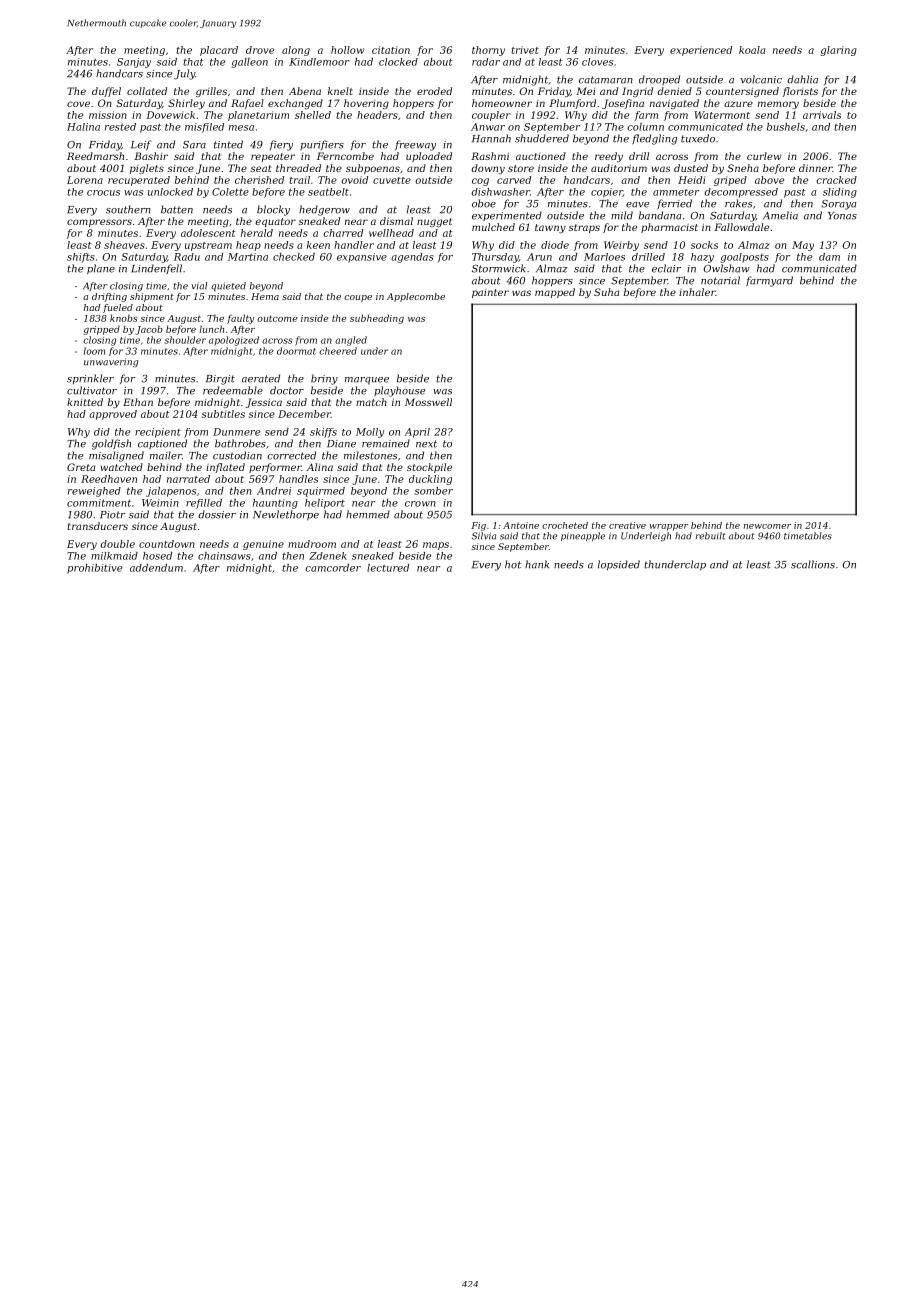 The width and height of the screenshot is (924, 1308). Describe the element at coordinates (261, 378) in the screenshot. I see `aerated` at that location.
